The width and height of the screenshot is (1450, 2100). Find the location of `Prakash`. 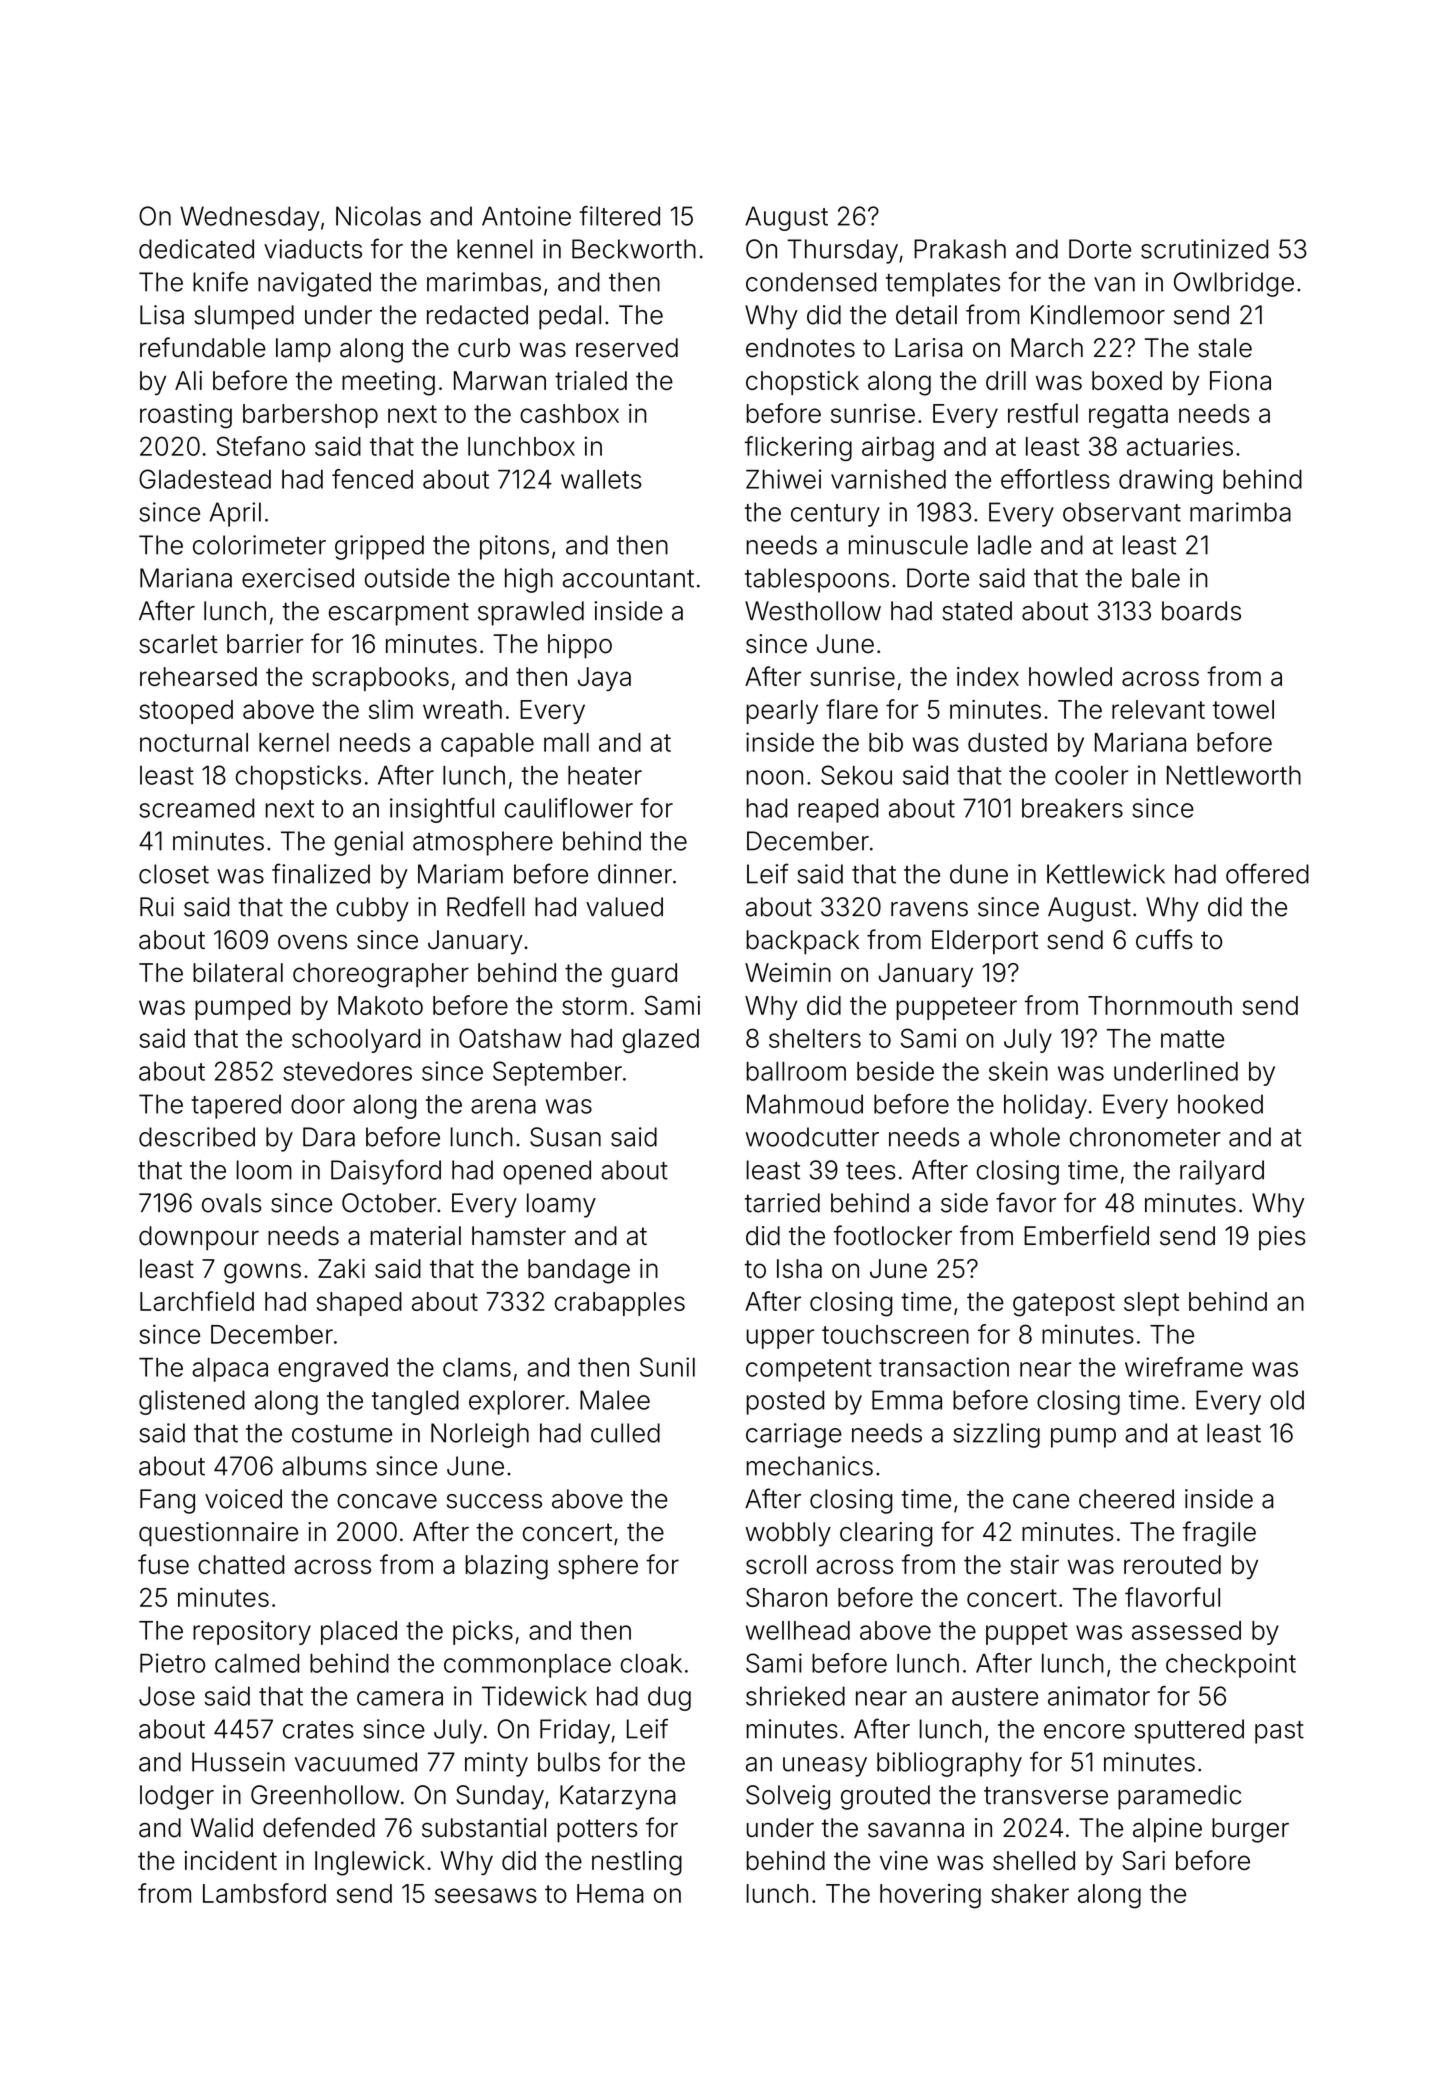

Prakash is located at coordinates (960, 249).
